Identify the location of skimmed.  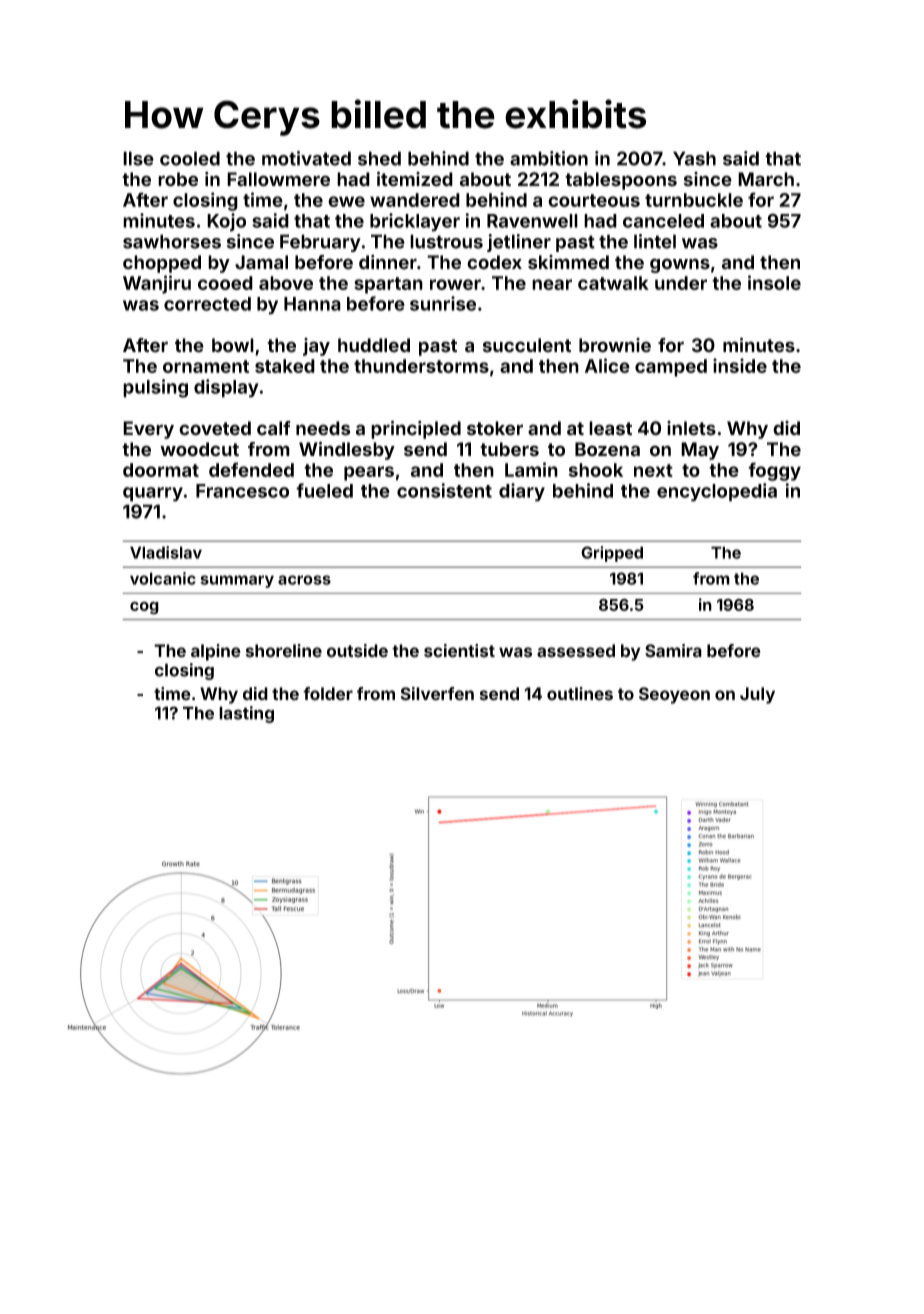
(568, 262).
